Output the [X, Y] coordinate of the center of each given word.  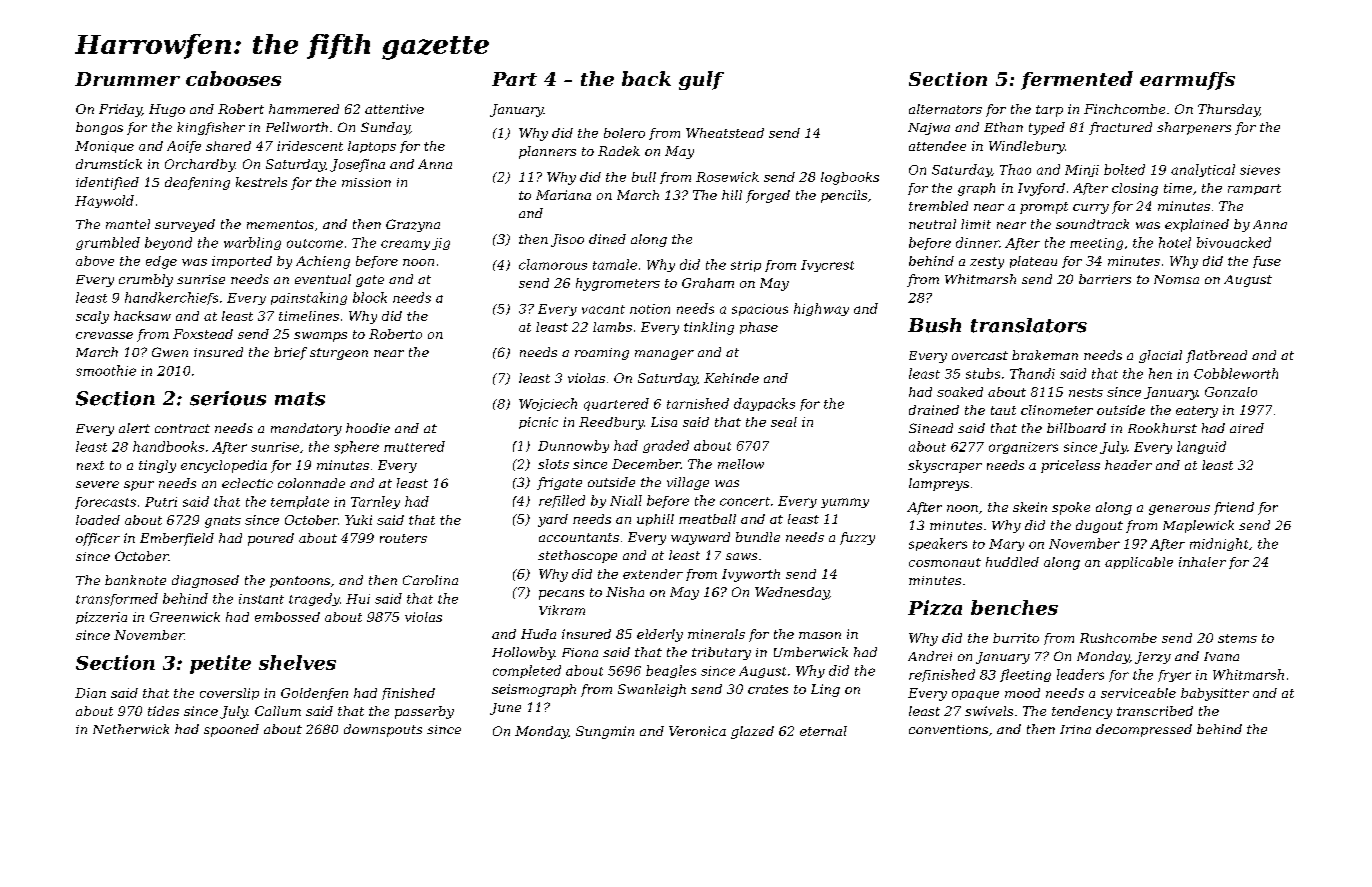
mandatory [306, 429]
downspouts [383, 730]
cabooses [233, 78]
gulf [701, 80]
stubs [983, 373]
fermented [1077, 80]
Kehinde [731, 378]
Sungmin [605, 732]
